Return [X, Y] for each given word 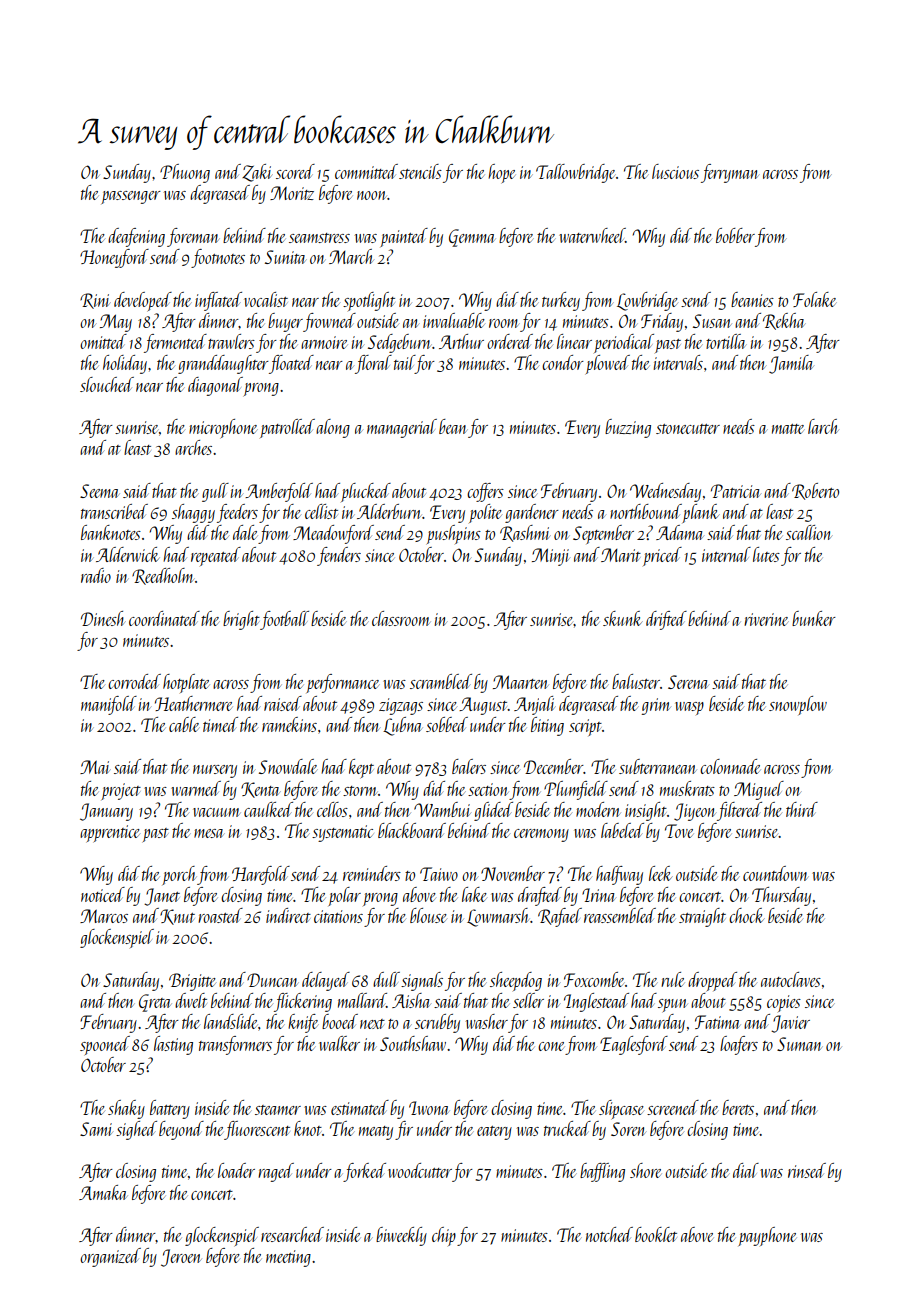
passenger [131, 197]
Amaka [103, 1192]
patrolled [287, 428]
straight [702, 917]
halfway [619, 875]
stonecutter [688, 429]
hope [501, 173]
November [513, 873]
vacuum [216, 812]
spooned [105, 1045]
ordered [510, 341]
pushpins [454, 534]
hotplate [186, 683]
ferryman [730, 173]
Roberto [815, 491]
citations [338, 916]
